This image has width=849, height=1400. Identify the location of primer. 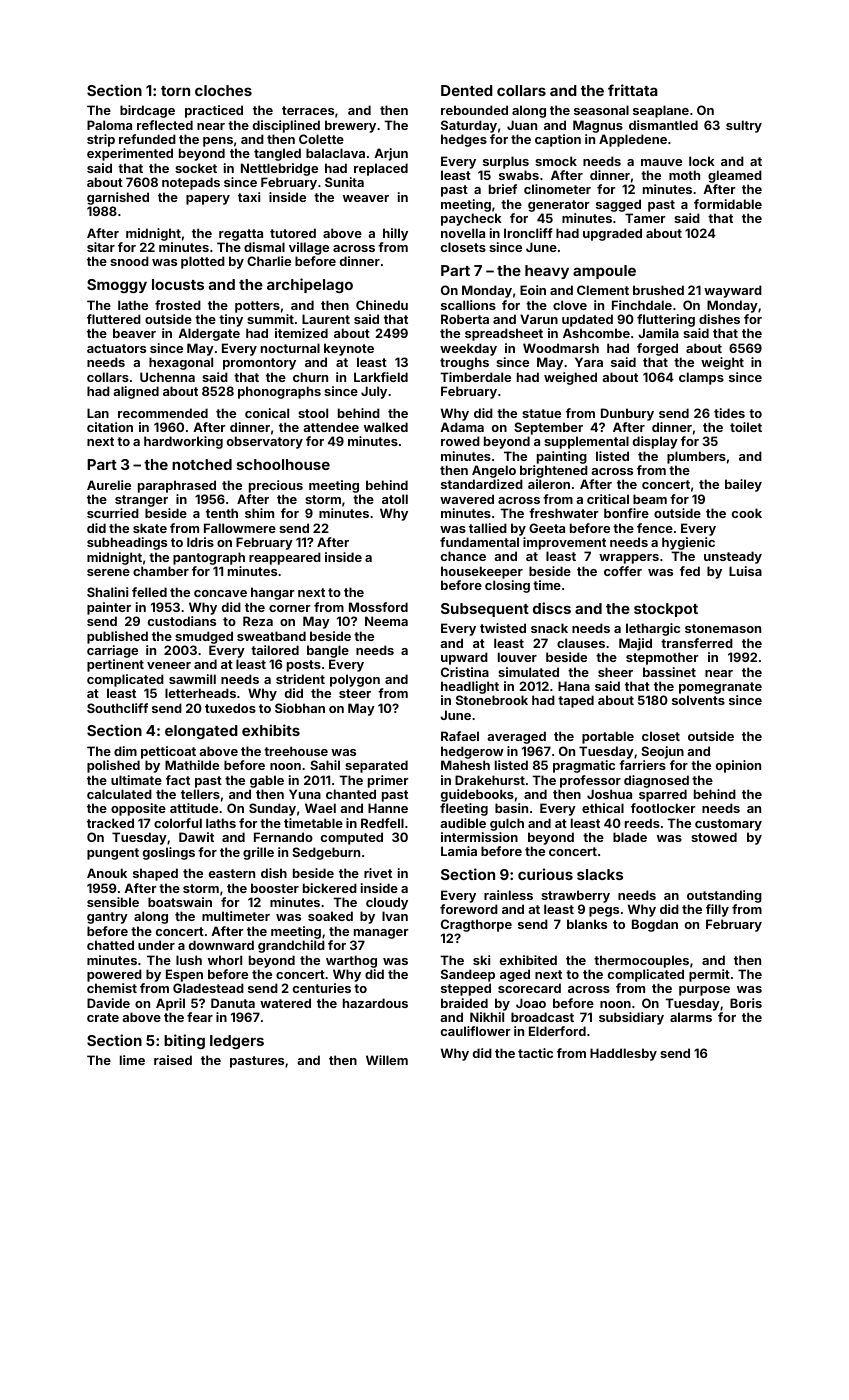
(388, 781).
